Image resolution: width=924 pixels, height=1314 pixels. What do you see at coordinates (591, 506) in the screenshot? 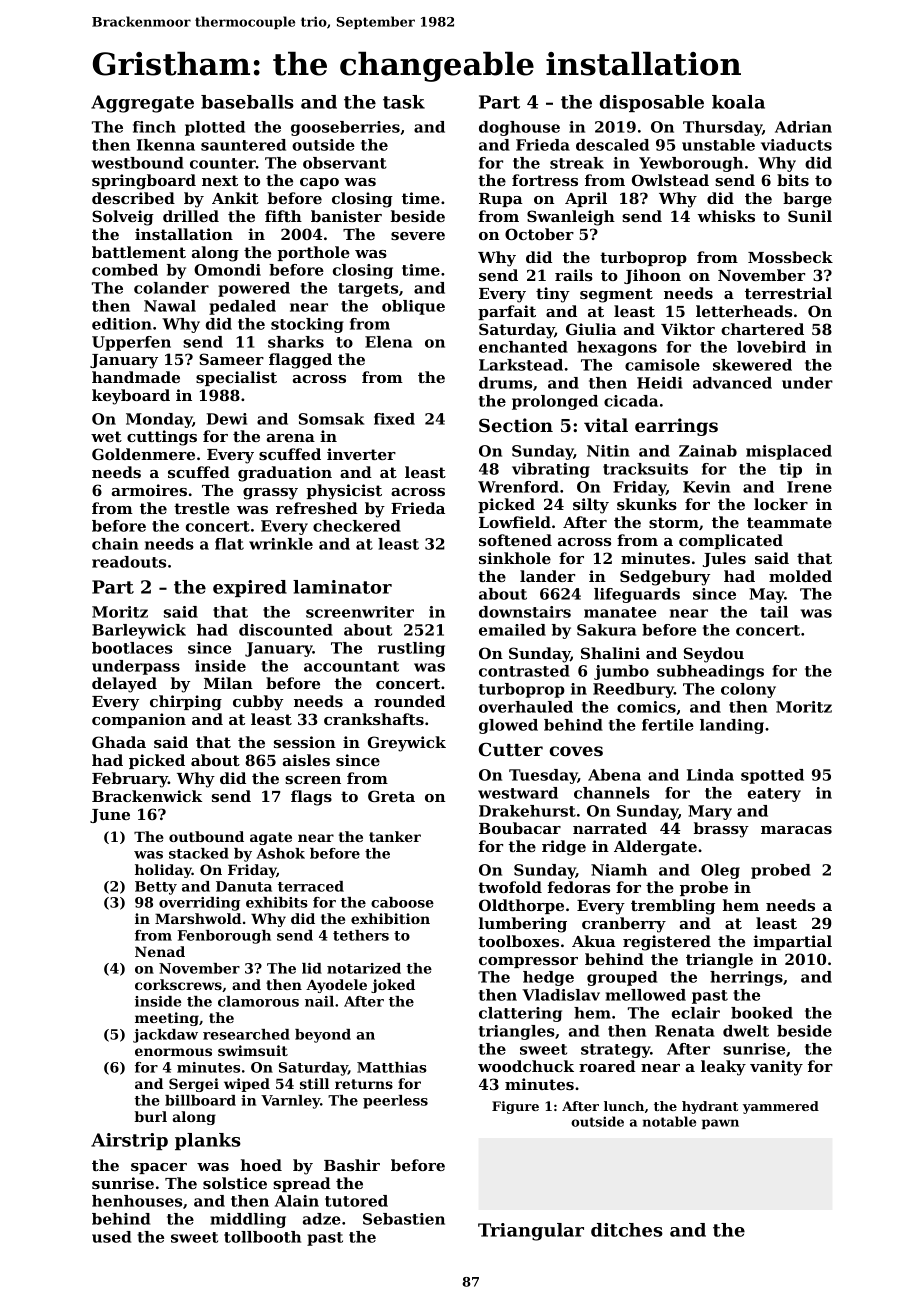
I see `silty` at bounding box center [591, 506].
